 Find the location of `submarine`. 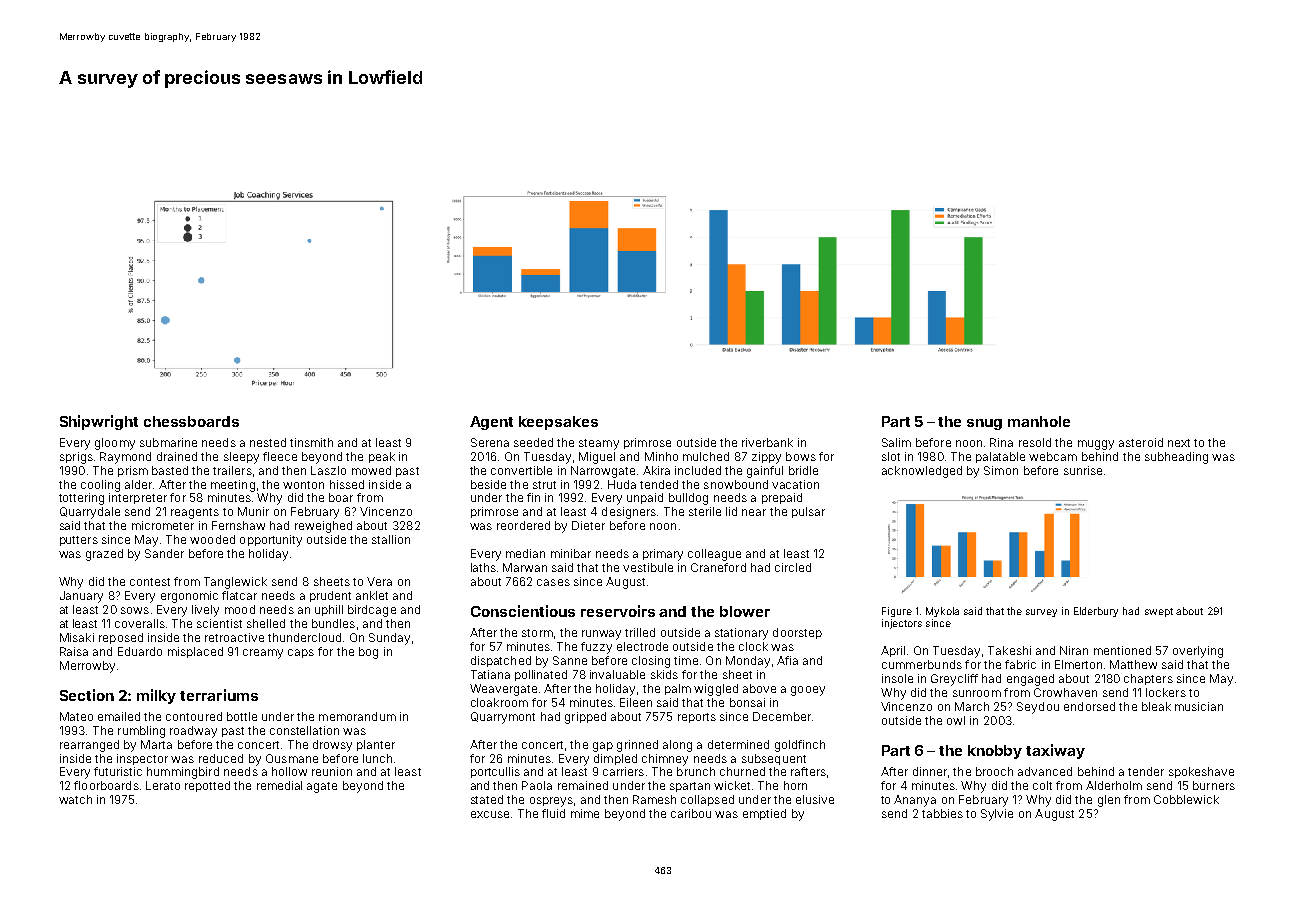

submarine is located at coordinates (168, 442).
